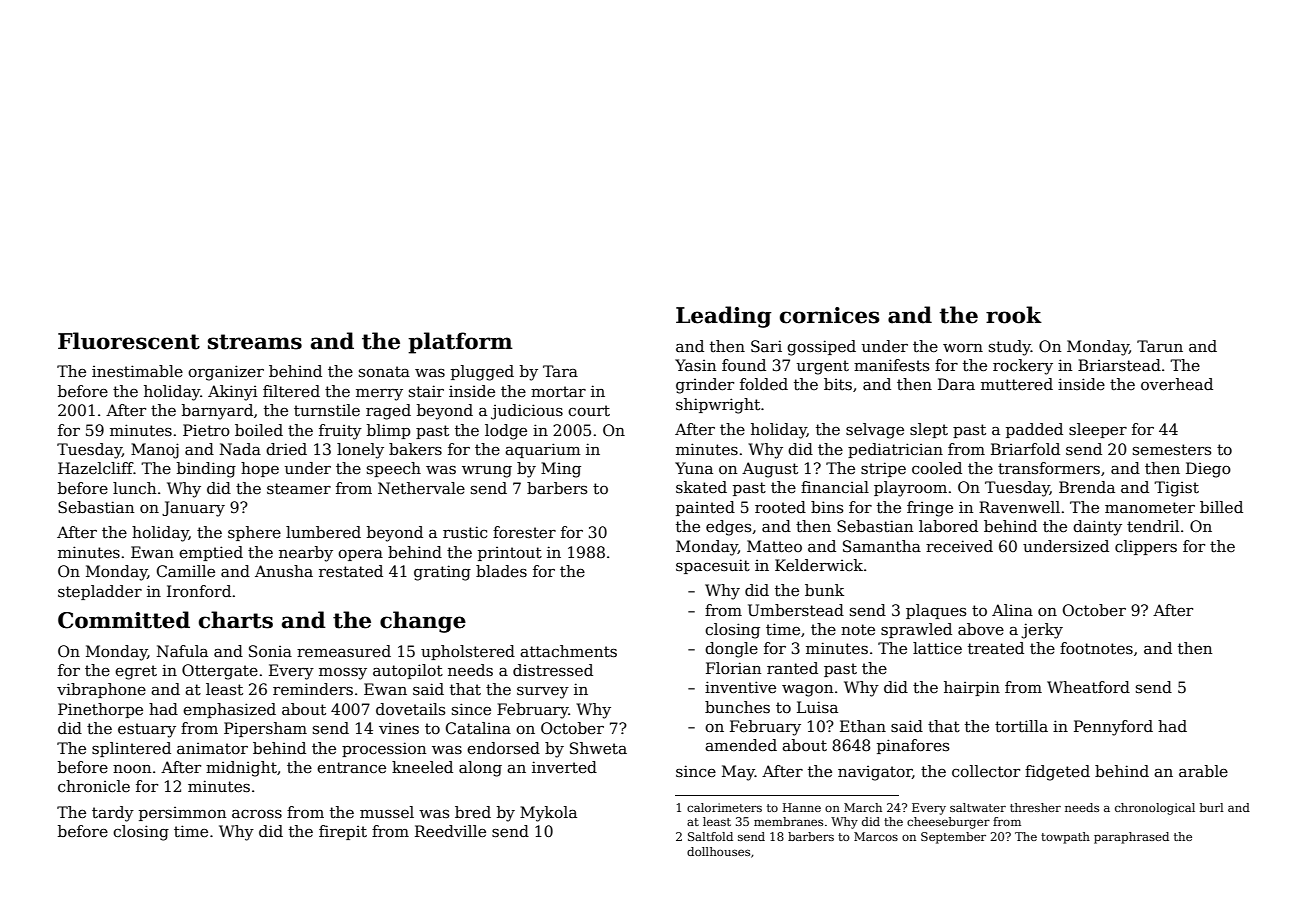  What do you see at coordinates (875, 431) in the image?
I see `selvage` at bounding box center [875, 431].
